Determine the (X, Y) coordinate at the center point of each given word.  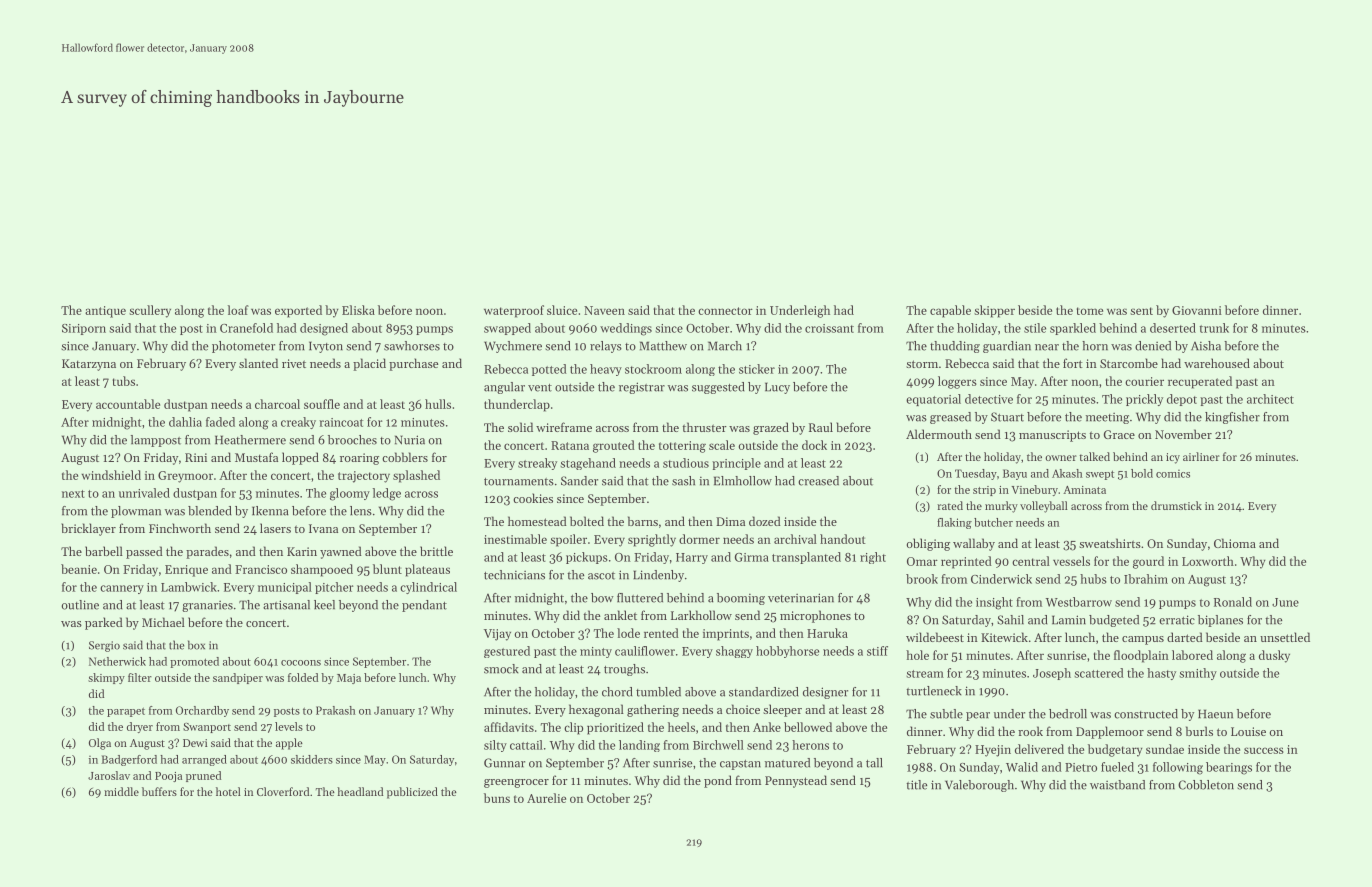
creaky (298, 423)
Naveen (604, 310)
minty (596, 652)
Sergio (104, 646)
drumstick (1176, 505)
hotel (228, 791)
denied (1153, 346)
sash (683, 481)
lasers (275, 528)
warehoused (1217, 363)
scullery (150, 311)
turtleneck (934, 691)
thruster (704, 427)
